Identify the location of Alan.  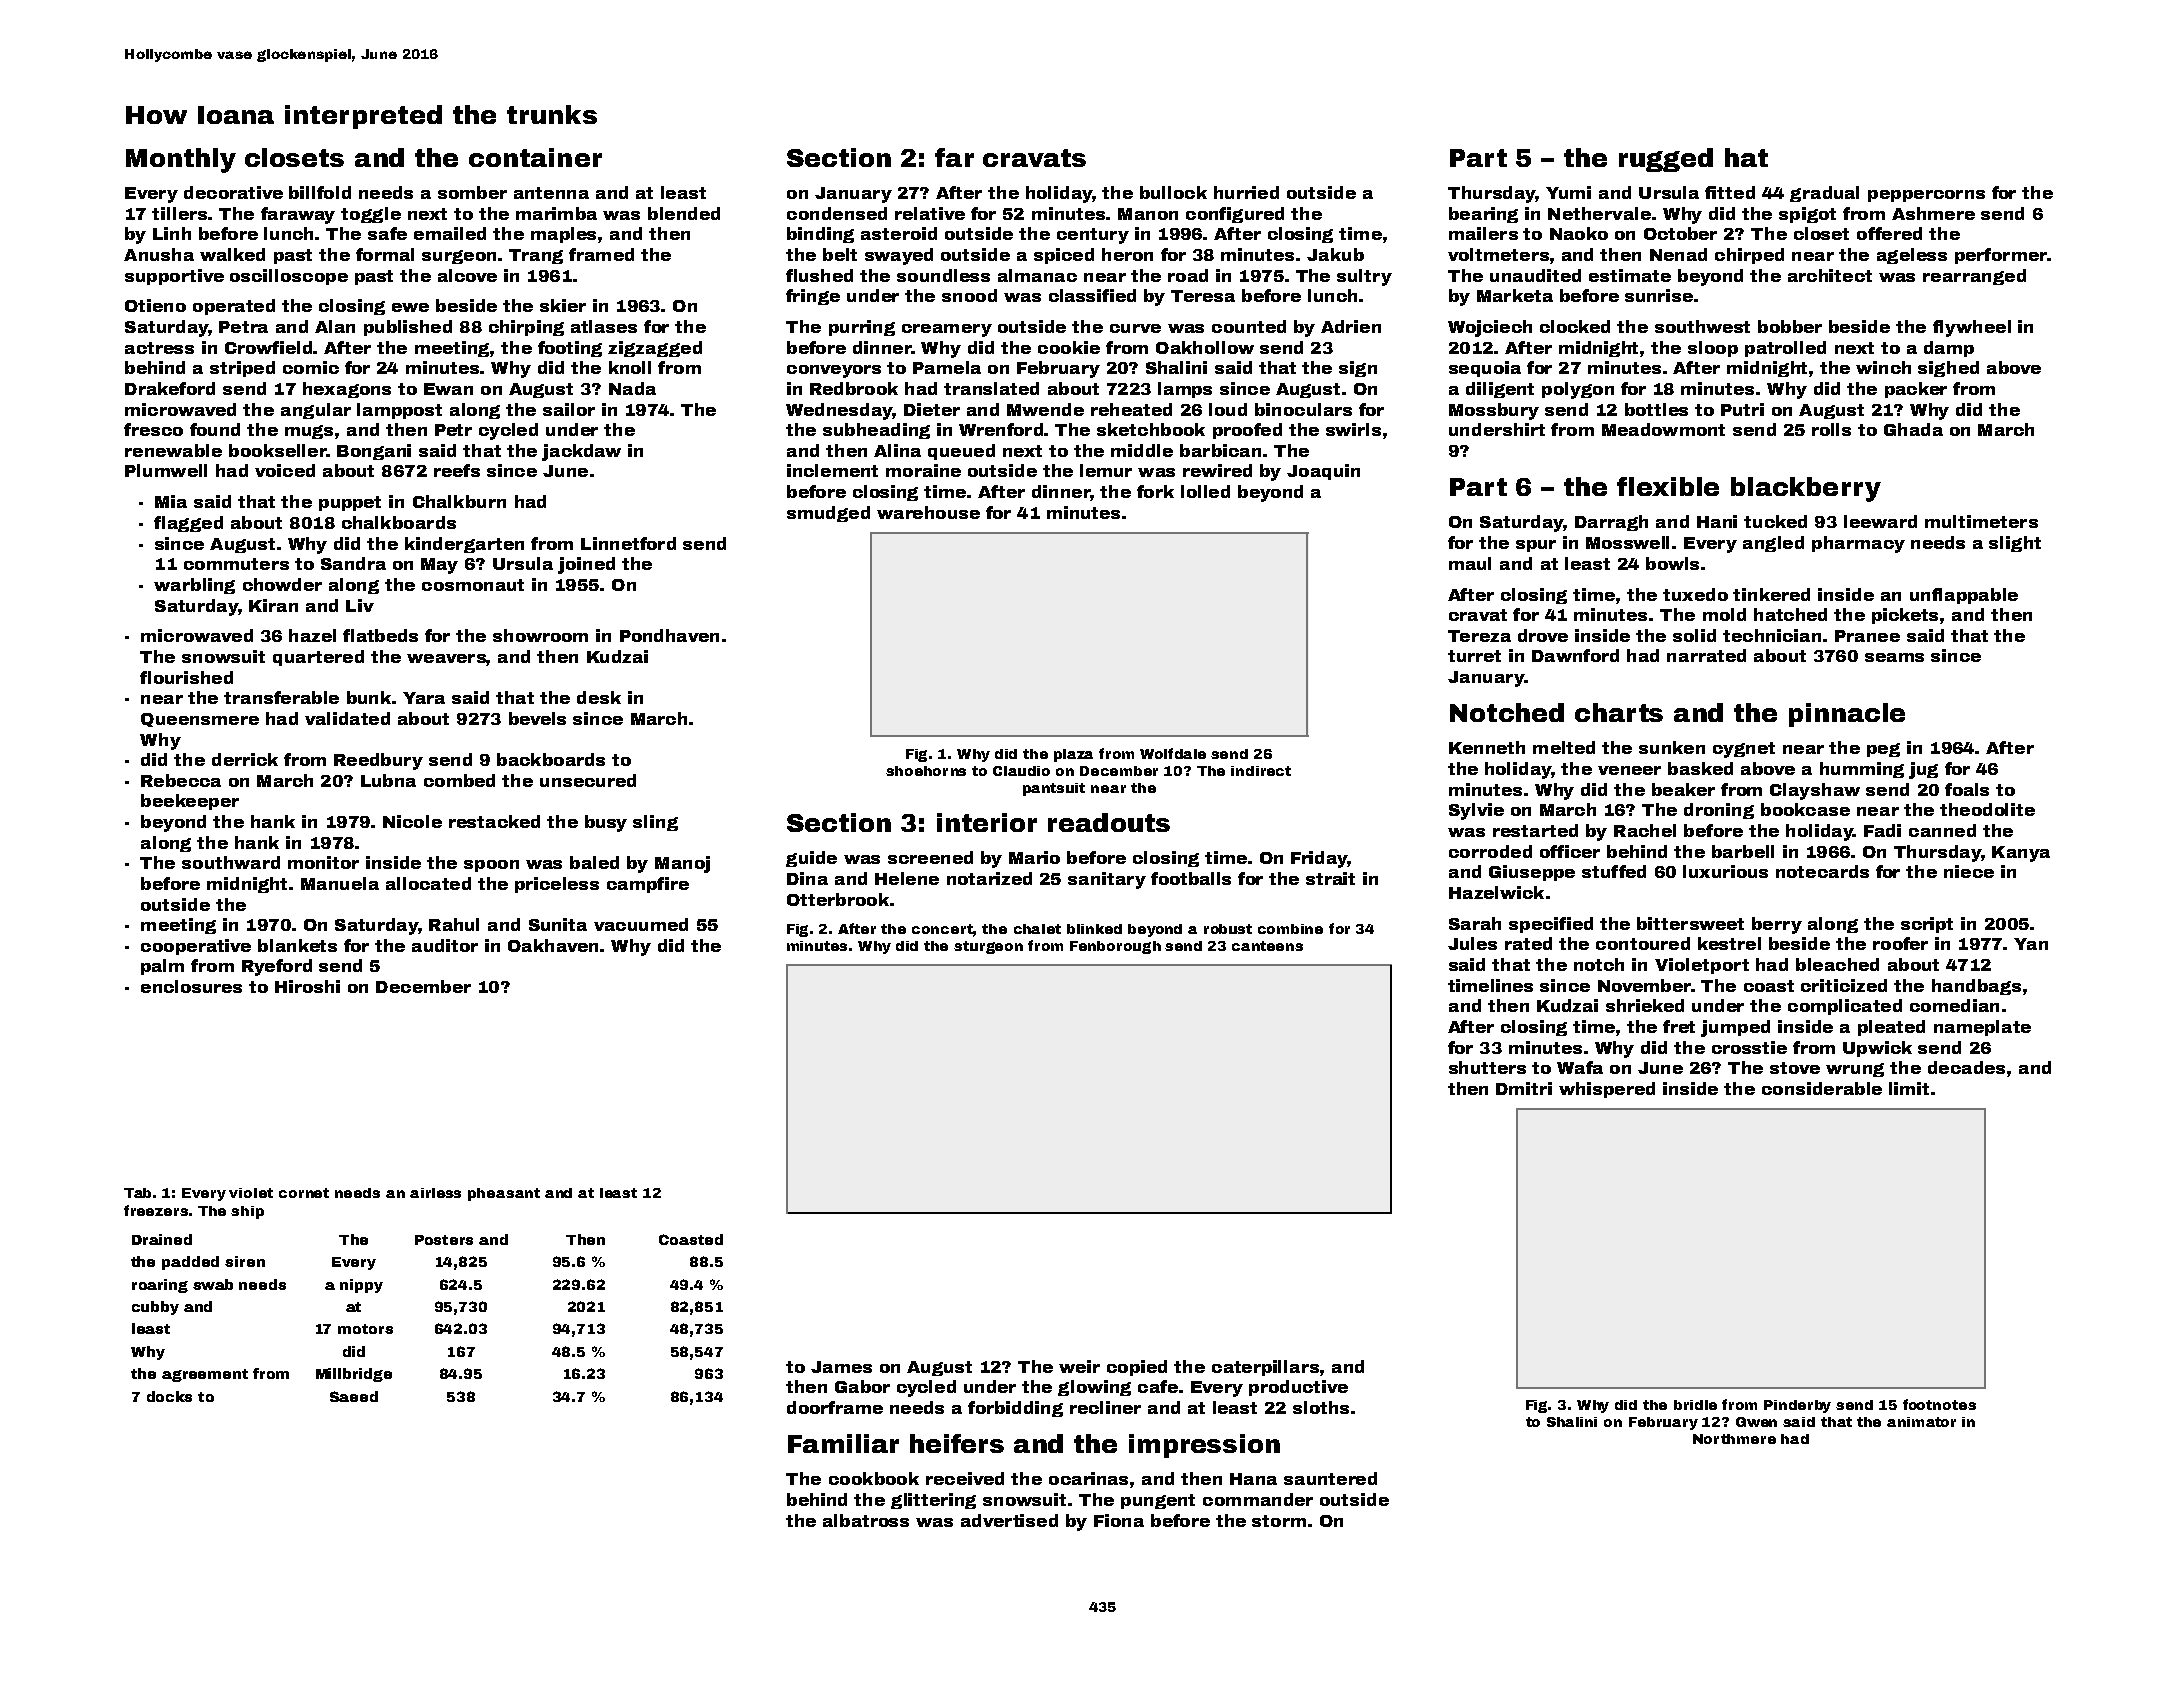
(335, 326).
